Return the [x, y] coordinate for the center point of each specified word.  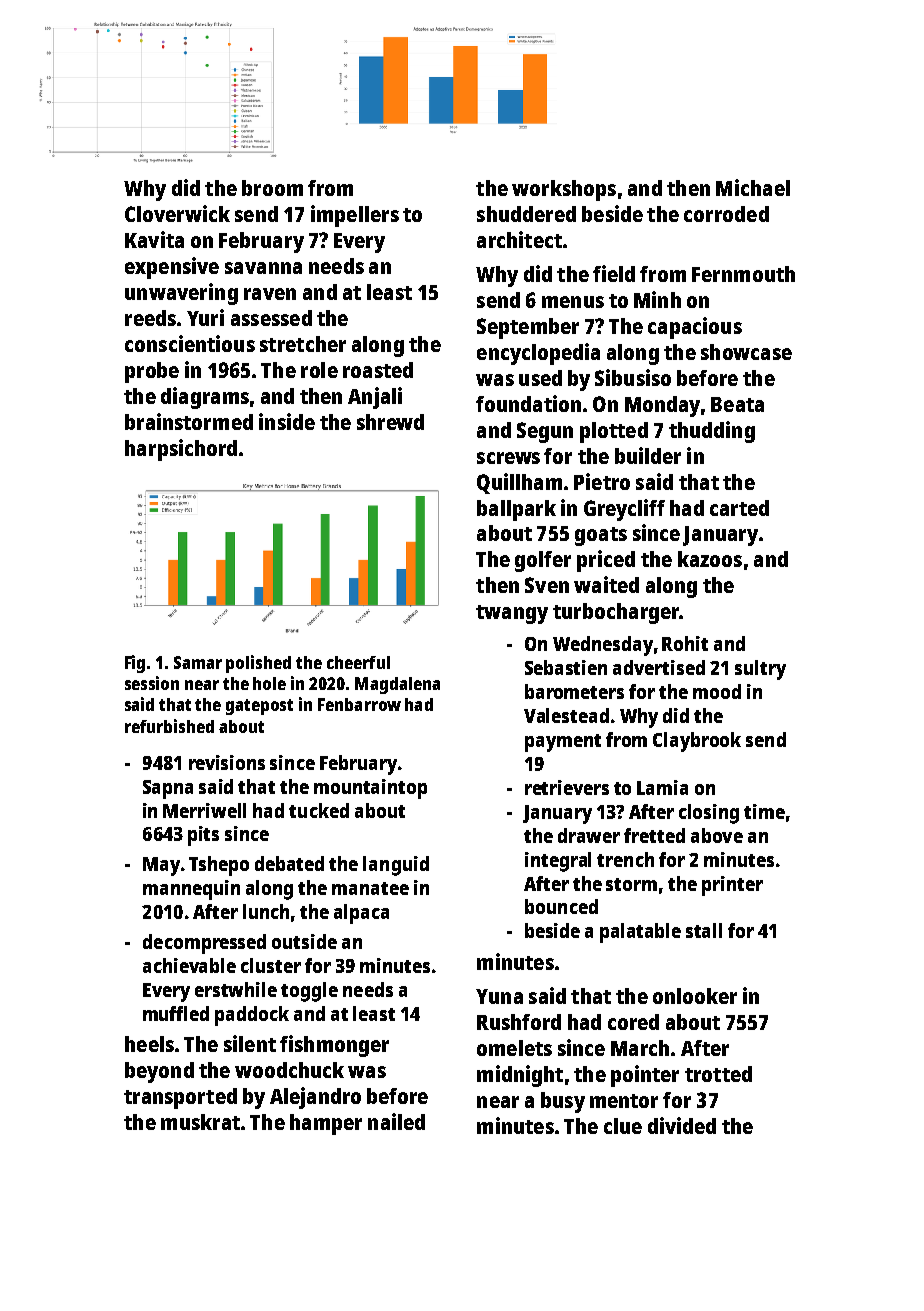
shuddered [526, 214]
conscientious [190, 343]
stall [704, 930]
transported [180, 1098]
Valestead [566, 715]
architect [519, 239]
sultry [760, 670]
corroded [726, 214]
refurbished [169, 726]
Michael [753, 187]
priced [606, 561]
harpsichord [181, 450]
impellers [355, 216]
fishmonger [334, 1046]
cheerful [358, 662]
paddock [252, 1016]
